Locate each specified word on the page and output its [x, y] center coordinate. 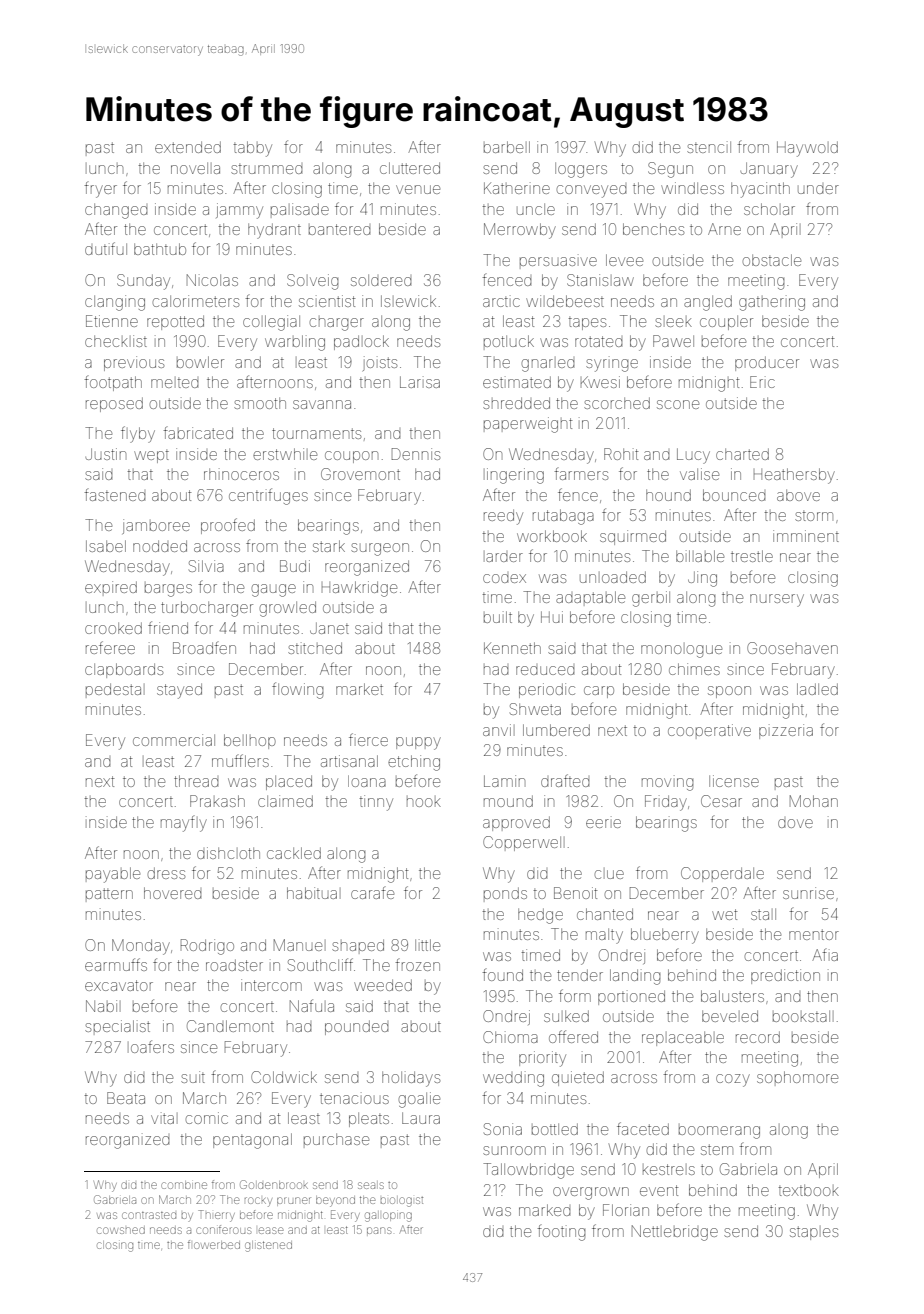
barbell [507, 147]
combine [184, 1185]
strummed [267, 169]
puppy [418, 743]
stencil [709, 147]
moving [668, 784]
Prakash [217, 801]
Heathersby [794, 476]
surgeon [380, 549]
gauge [274, 590]
